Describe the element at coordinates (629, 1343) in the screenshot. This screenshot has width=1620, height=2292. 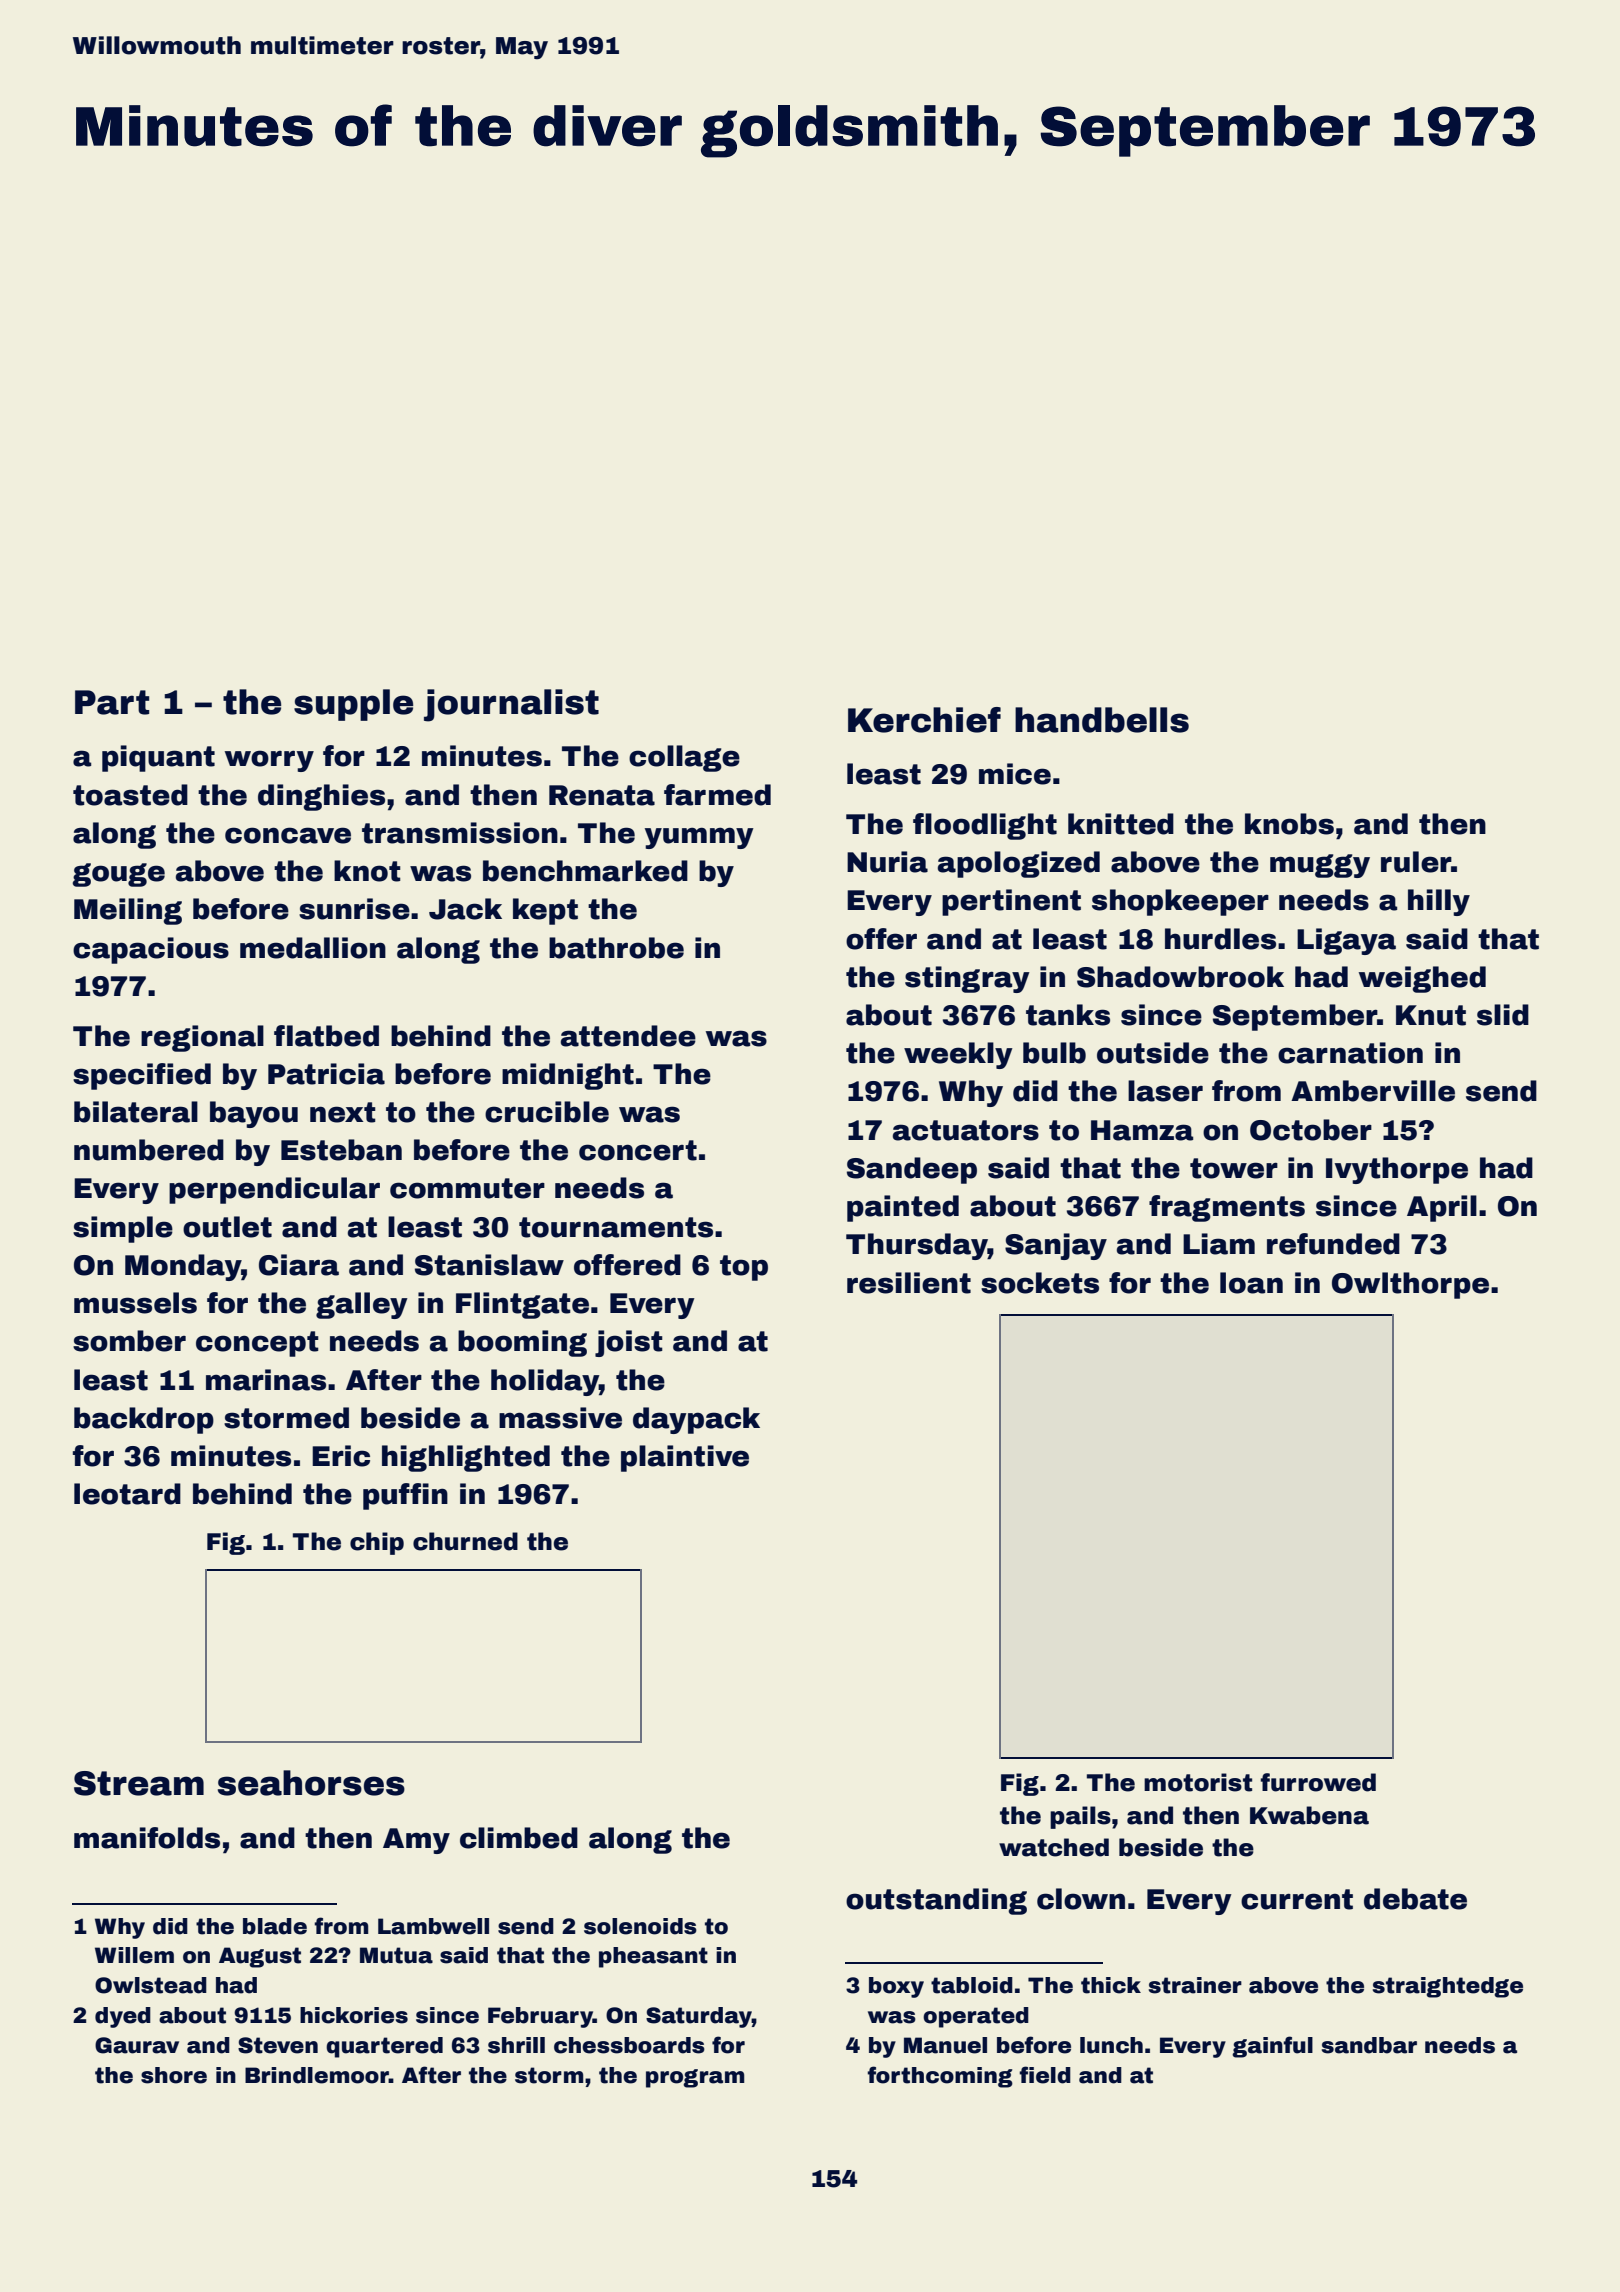
I see `joist` at that location.
